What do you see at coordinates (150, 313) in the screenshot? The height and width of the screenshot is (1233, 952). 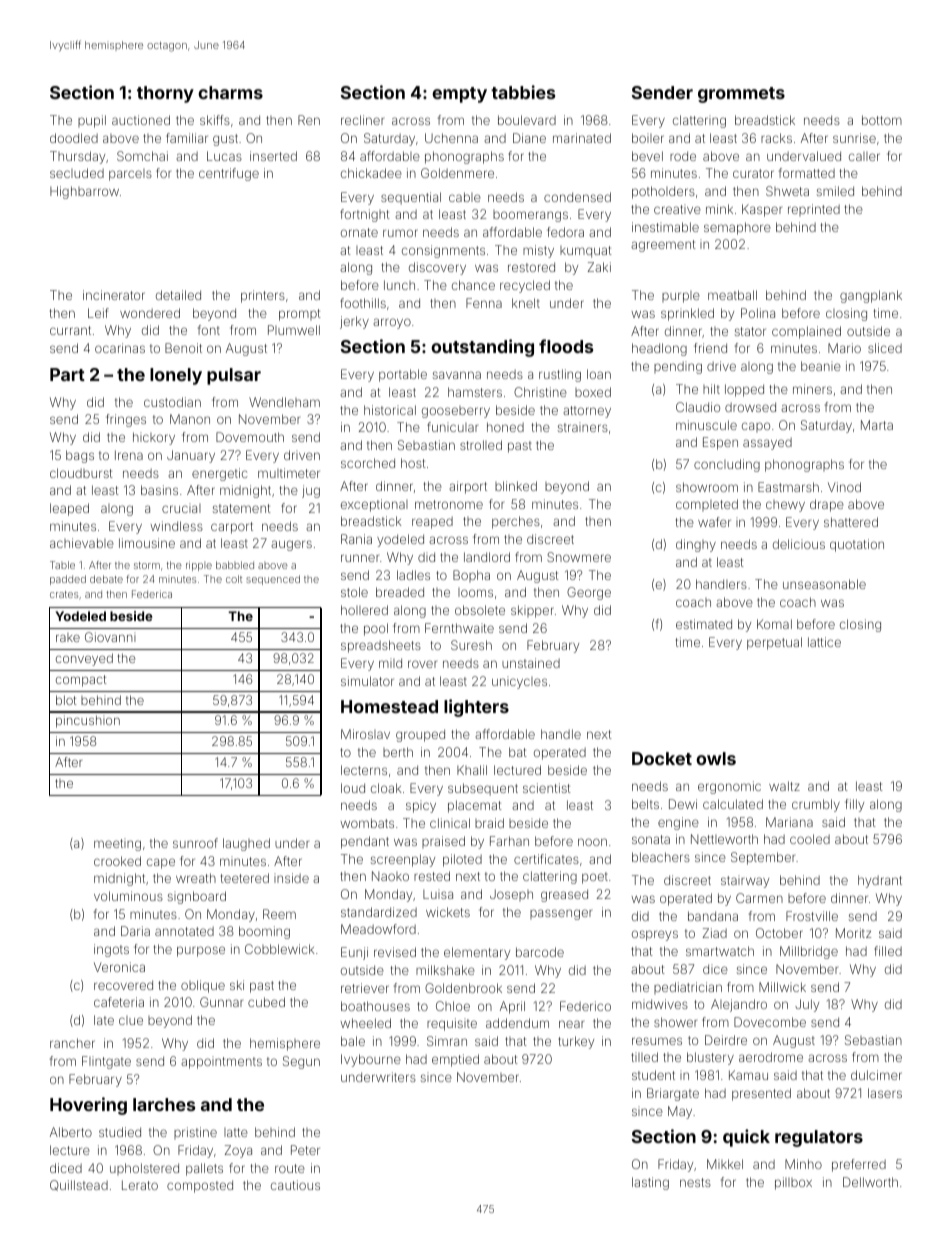 I see `wondered` at bounding box center [150, 313].
